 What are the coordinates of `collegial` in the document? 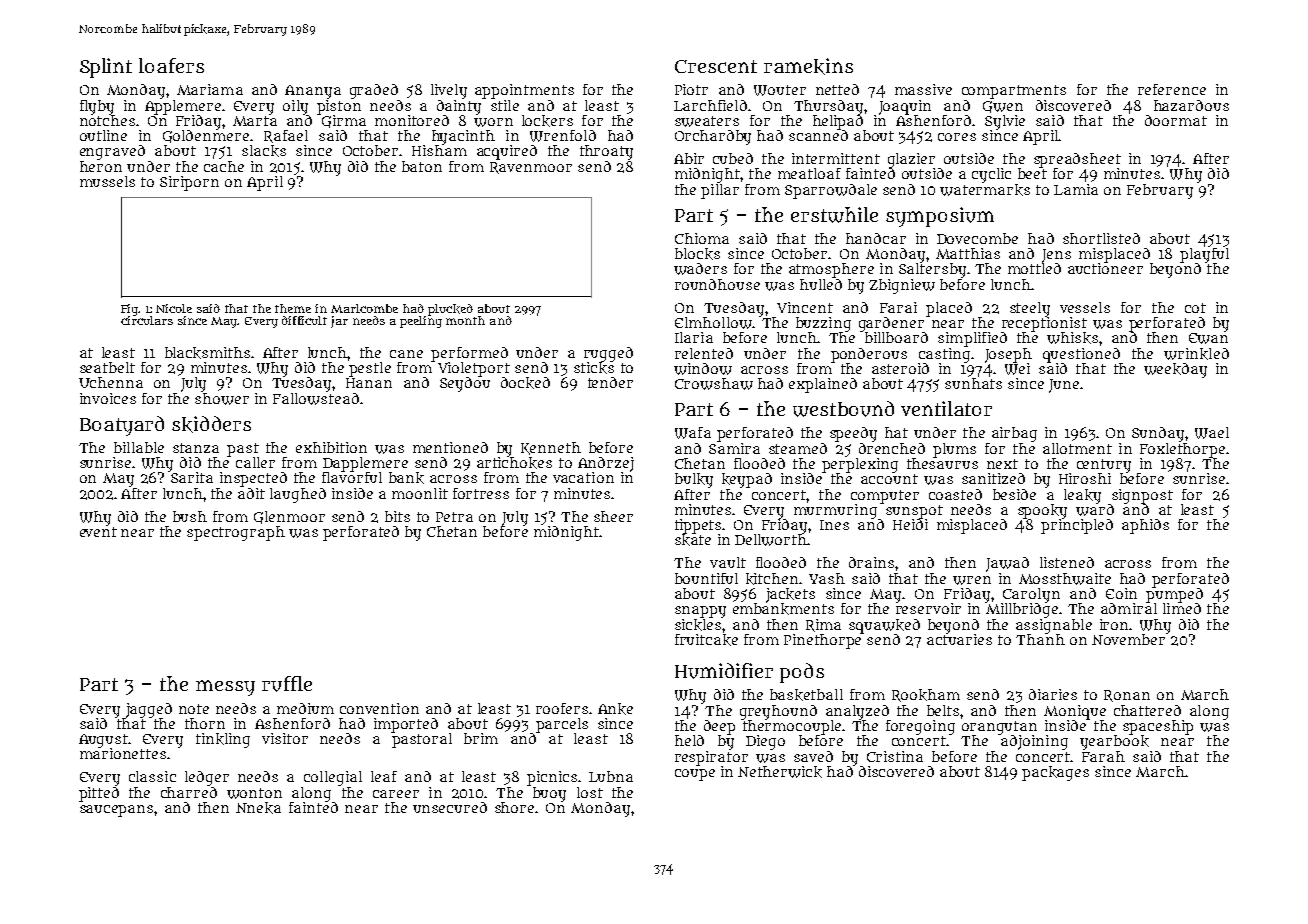 It's located at (333, 778).
